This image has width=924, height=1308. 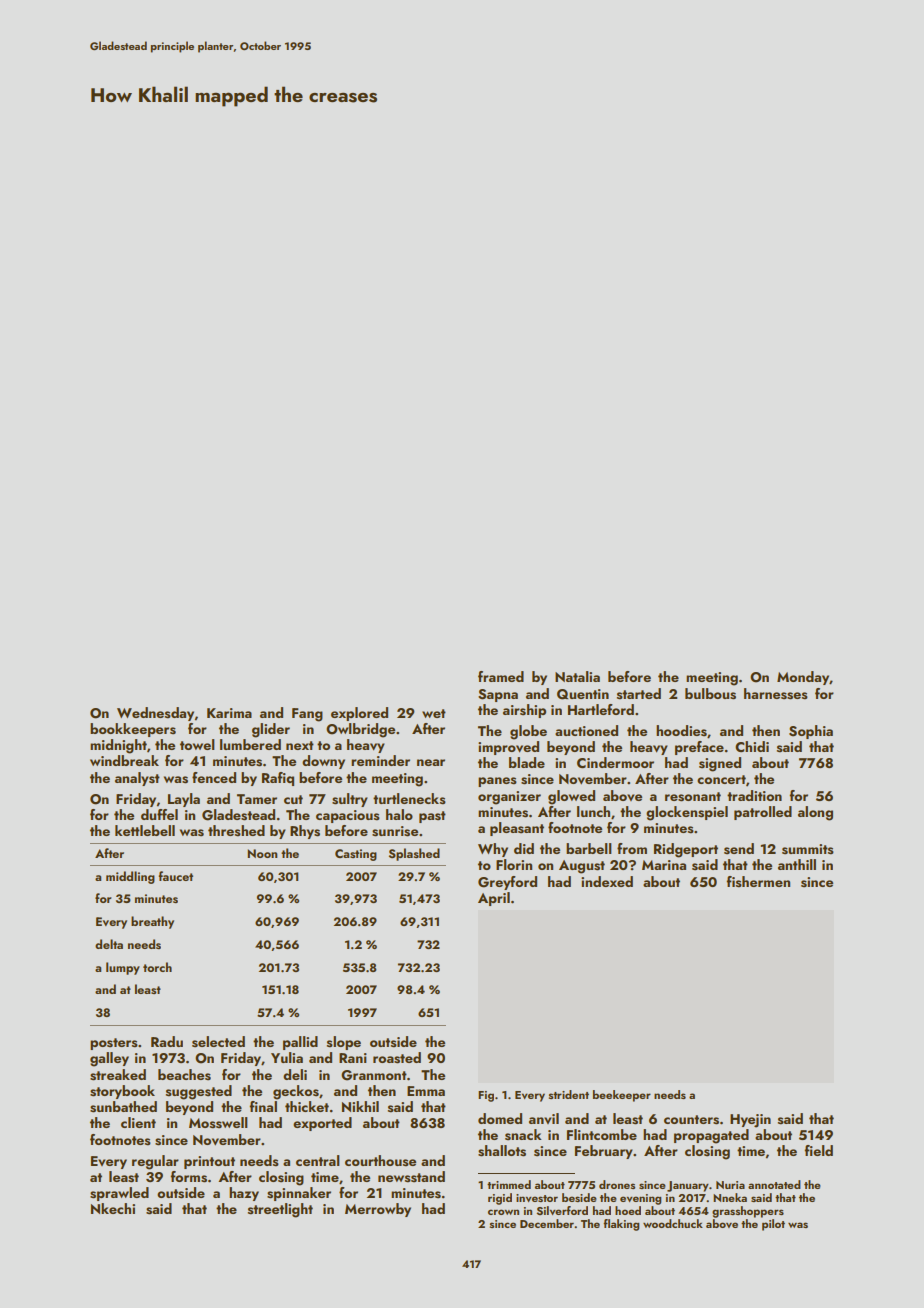 What do you see at coordinates (687, 813) in the image?
I see `glockenspiel` at bounding box center [687, 813].
